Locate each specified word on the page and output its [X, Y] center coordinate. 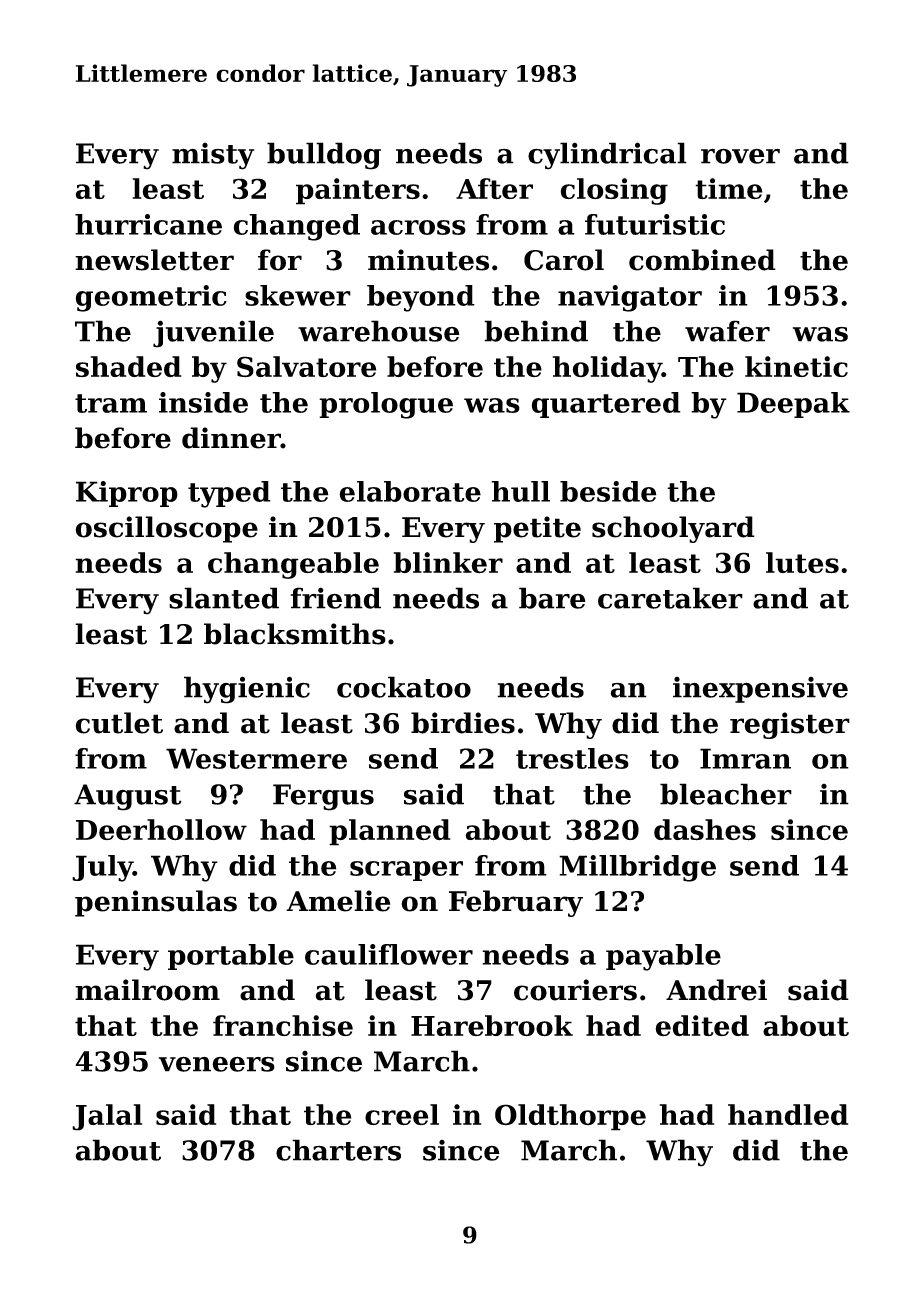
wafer [727, 331]
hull [520, 491]
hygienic [247, 690]
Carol [564, 260]
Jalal [107, 1117]
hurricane [148, 224]
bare [552, 598]
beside [608, 491]
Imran [745, 758]
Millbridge [637, 868]
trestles [572, 758]
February [516, 903]
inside [203, 402]
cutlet [119, 723]
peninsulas [156, 903]
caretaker [670, 598]
